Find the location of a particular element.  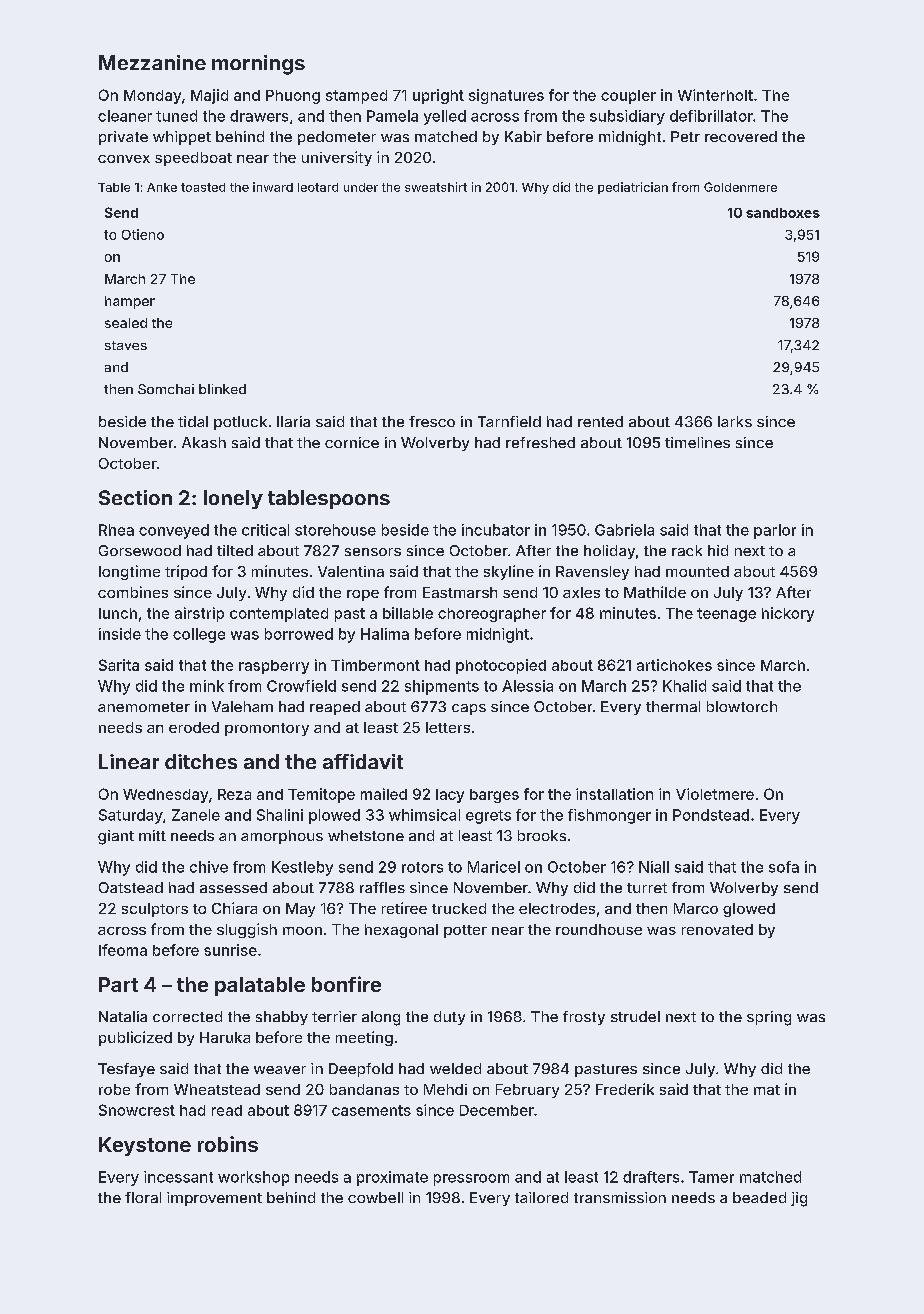

Keystone is located at coordinates (145, 1146).
